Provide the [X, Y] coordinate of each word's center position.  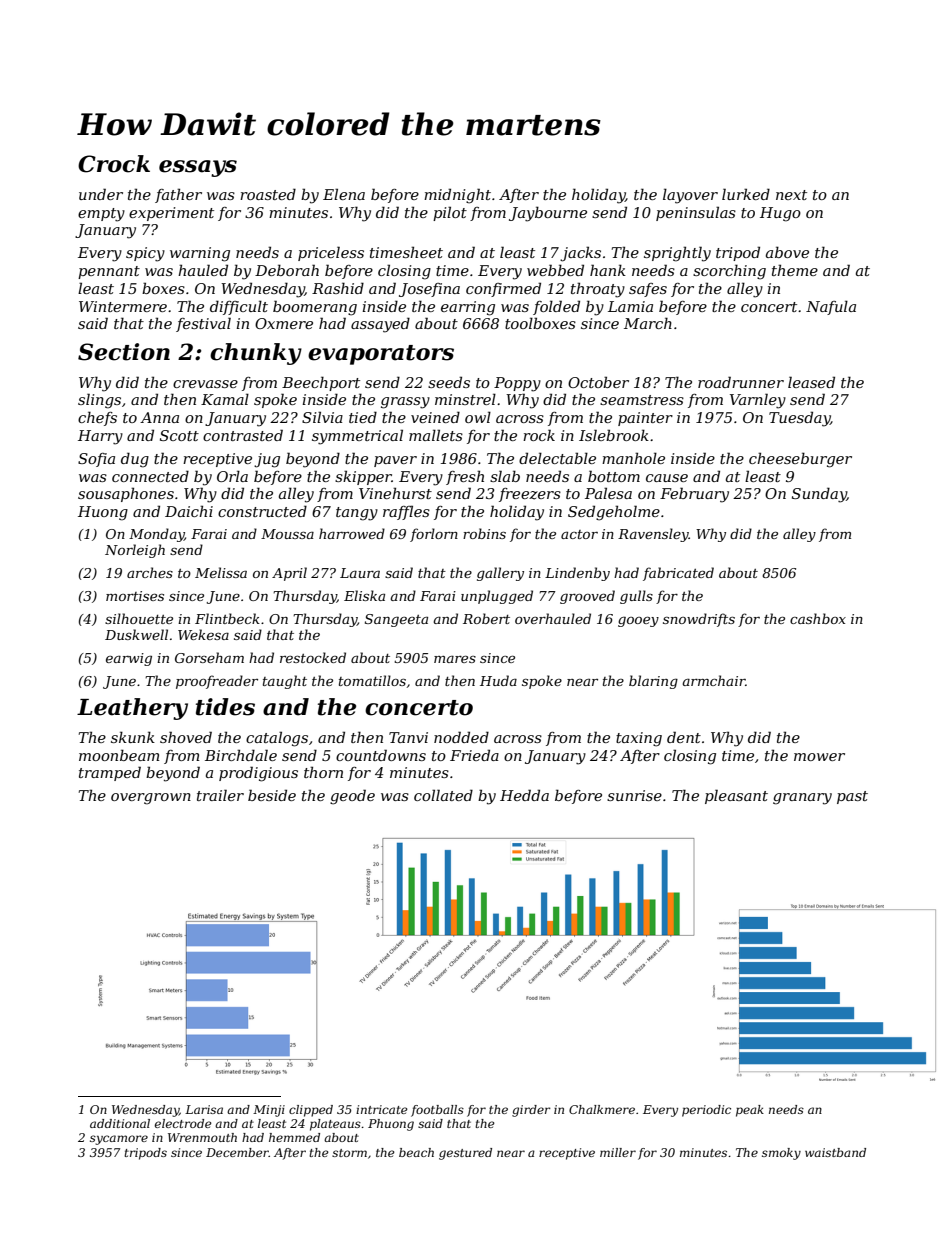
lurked [746, 194]
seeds [449, 382]
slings [99, 401]
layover [690, 196]
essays [198, 168]
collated [443, 795]
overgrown [151, 799]
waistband [835, 1152]
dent [684, 737]
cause [667, 478]
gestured [465, 1154]
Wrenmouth [202, 1137]
